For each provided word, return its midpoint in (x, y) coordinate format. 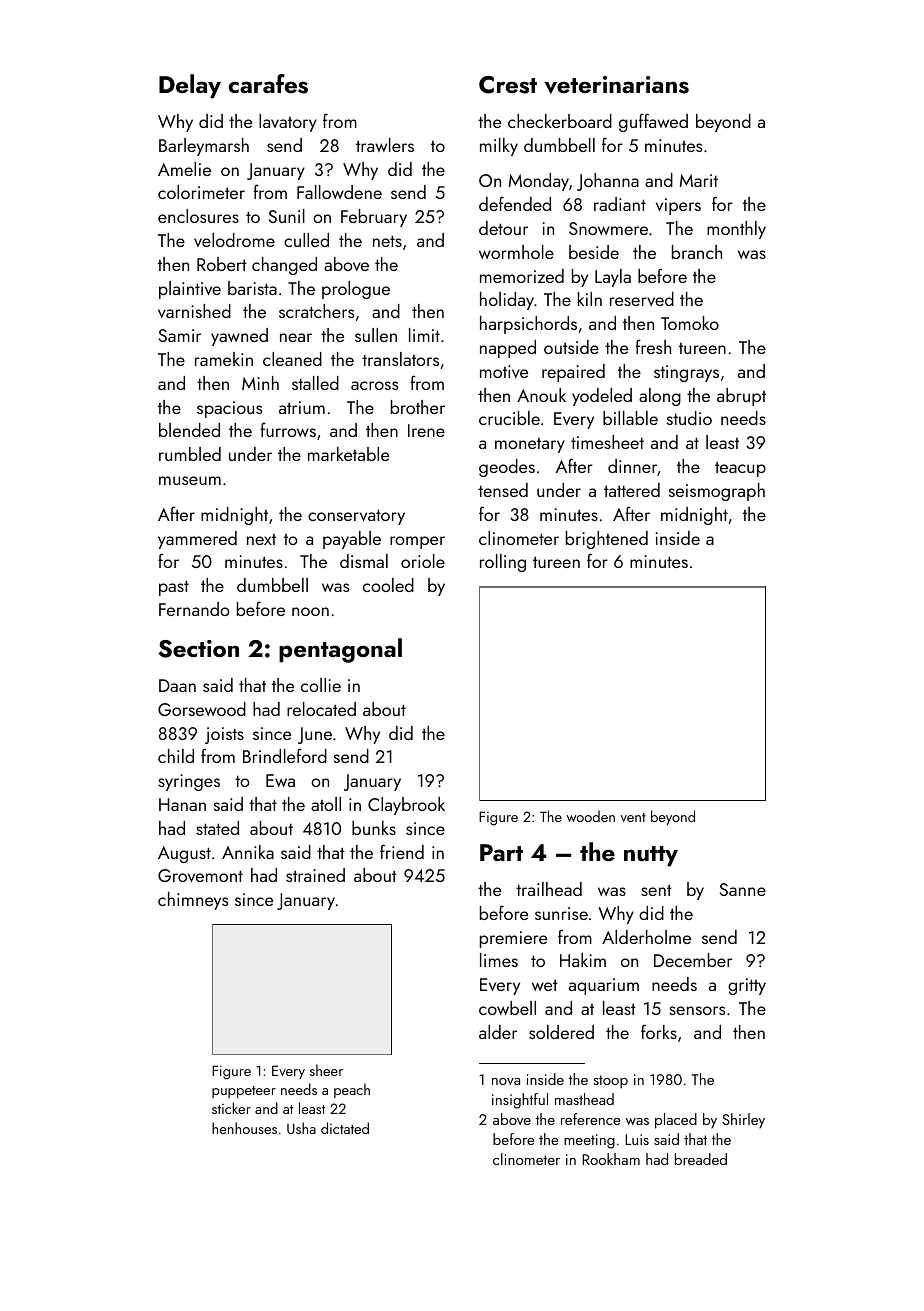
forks (659, 1031)
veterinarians (616, 85)
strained (315, 875)
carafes (268, 84)
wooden (591, 816)
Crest (508, 85)
